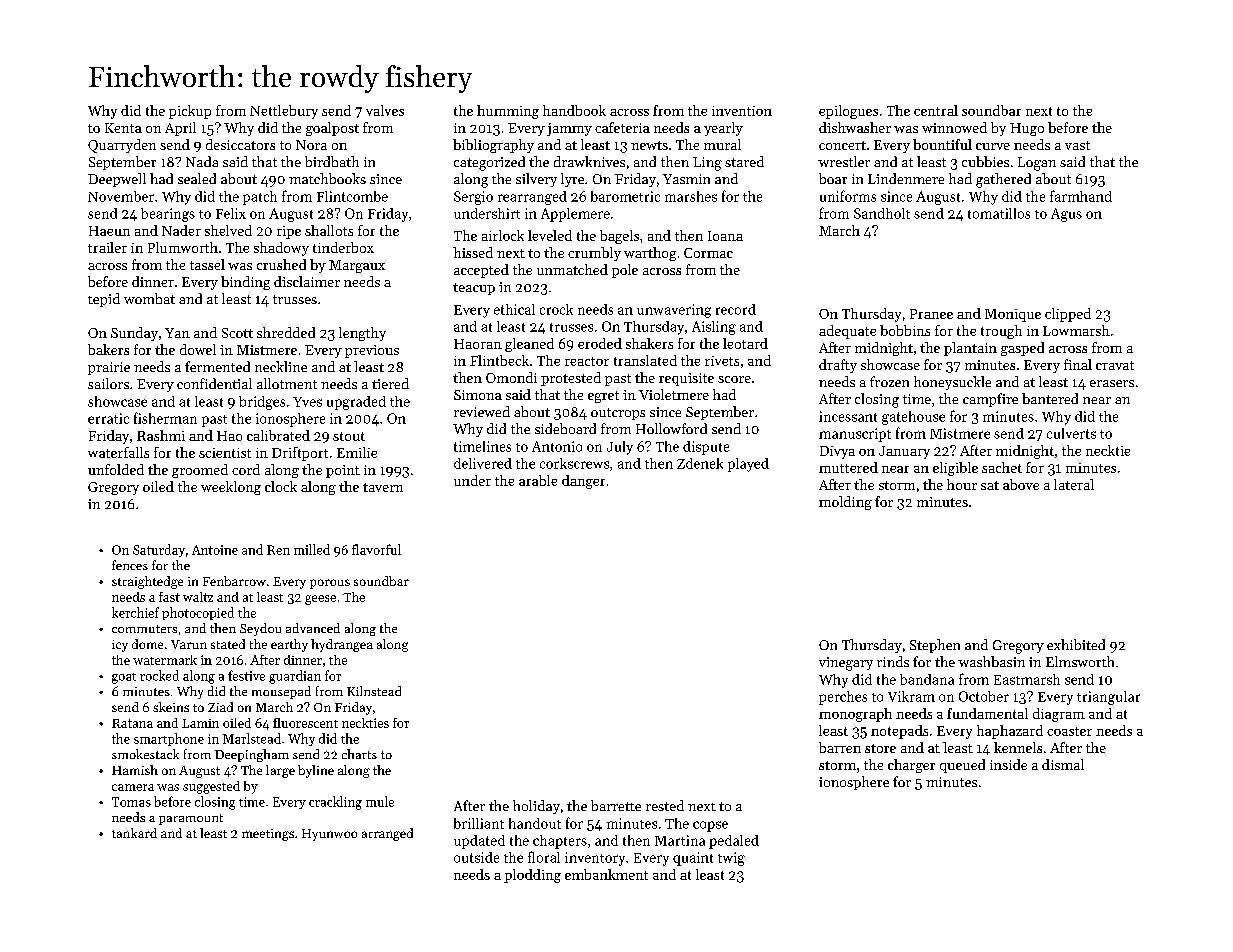 This screenshot has height=952, width=1233. I want to click on diagram, so click(1059, 715).
